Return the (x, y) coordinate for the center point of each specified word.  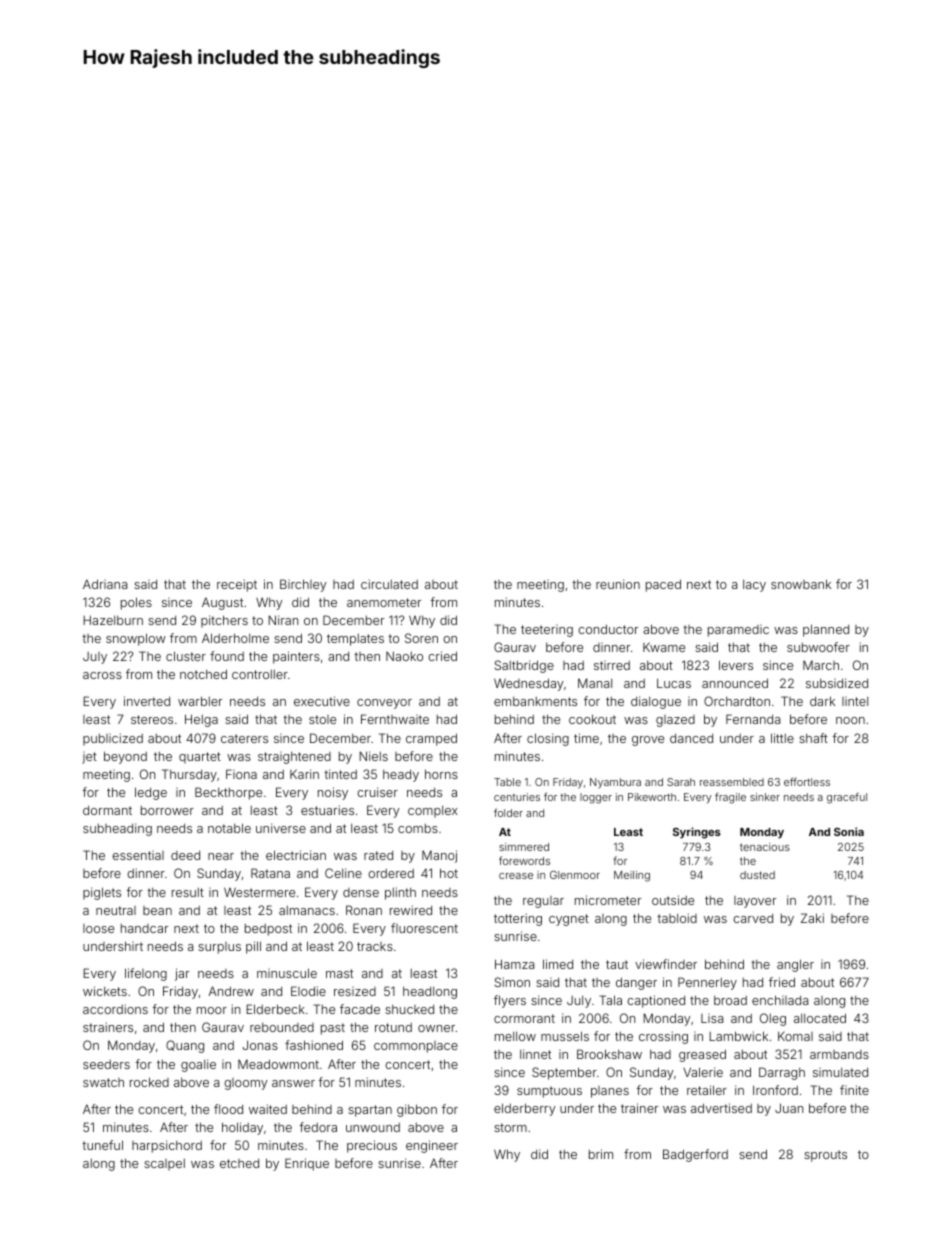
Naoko (404, 656)
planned (826, 630)
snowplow (136, 639)
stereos (152, 719)
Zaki (812, 918)
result (188, 892)
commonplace (416, 1047)
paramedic (738, 631)
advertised (721, 1108)
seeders (106, 1064)
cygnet (569, 920)
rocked (149, 1082)
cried (442, 656)
